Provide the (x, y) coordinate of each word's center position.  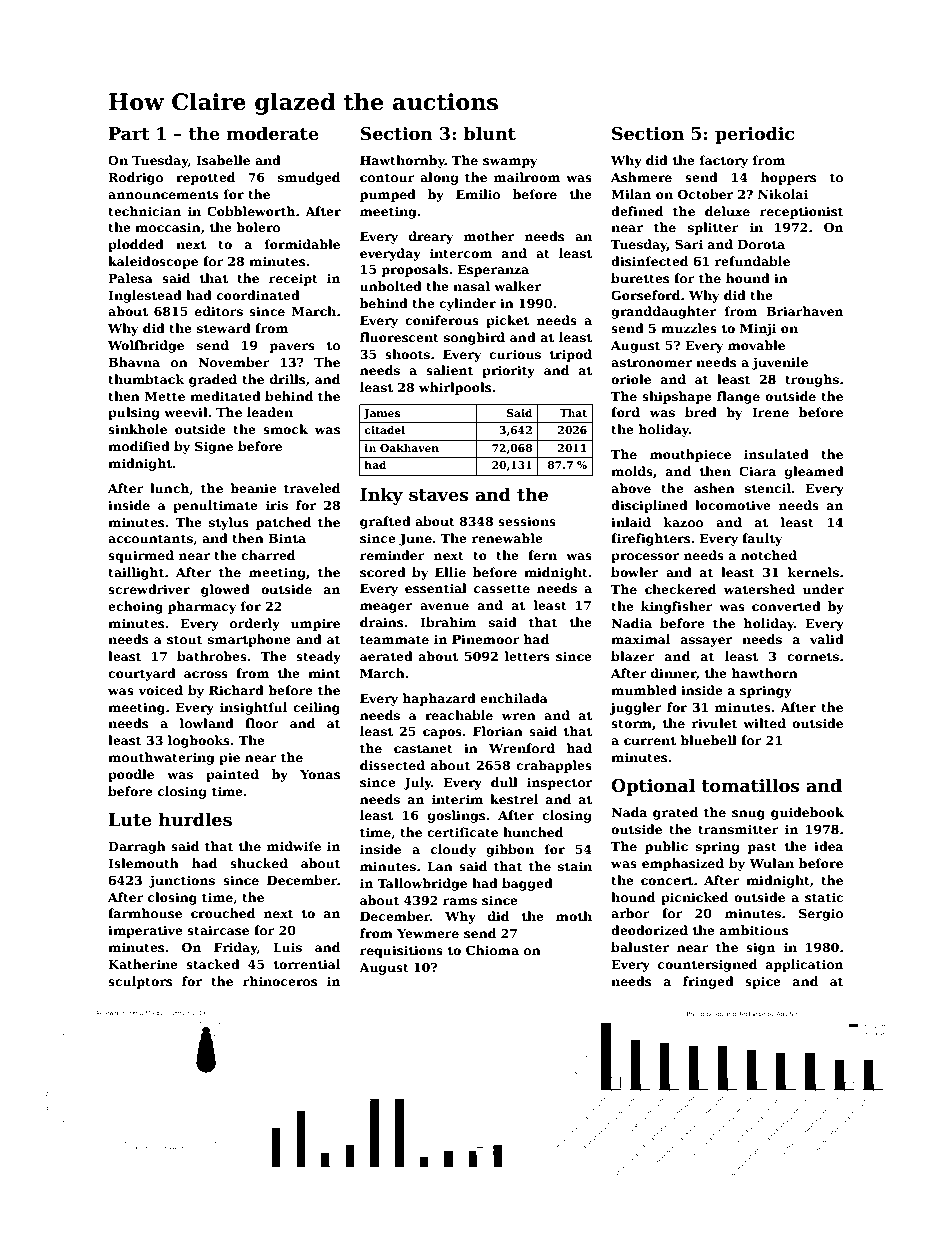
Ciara (757, 471)
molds (632, 471)
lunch (170, 489)
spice (763, 983)
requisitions (401, 951)
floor (262, 723)
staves (438, 495)
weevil (186, 412)
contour (387, 177)
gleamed (814, 472)
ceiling (316, 708)
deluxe (727, 211)
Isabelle (223, 160)
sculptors (140, 982)
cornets (813, 656)
